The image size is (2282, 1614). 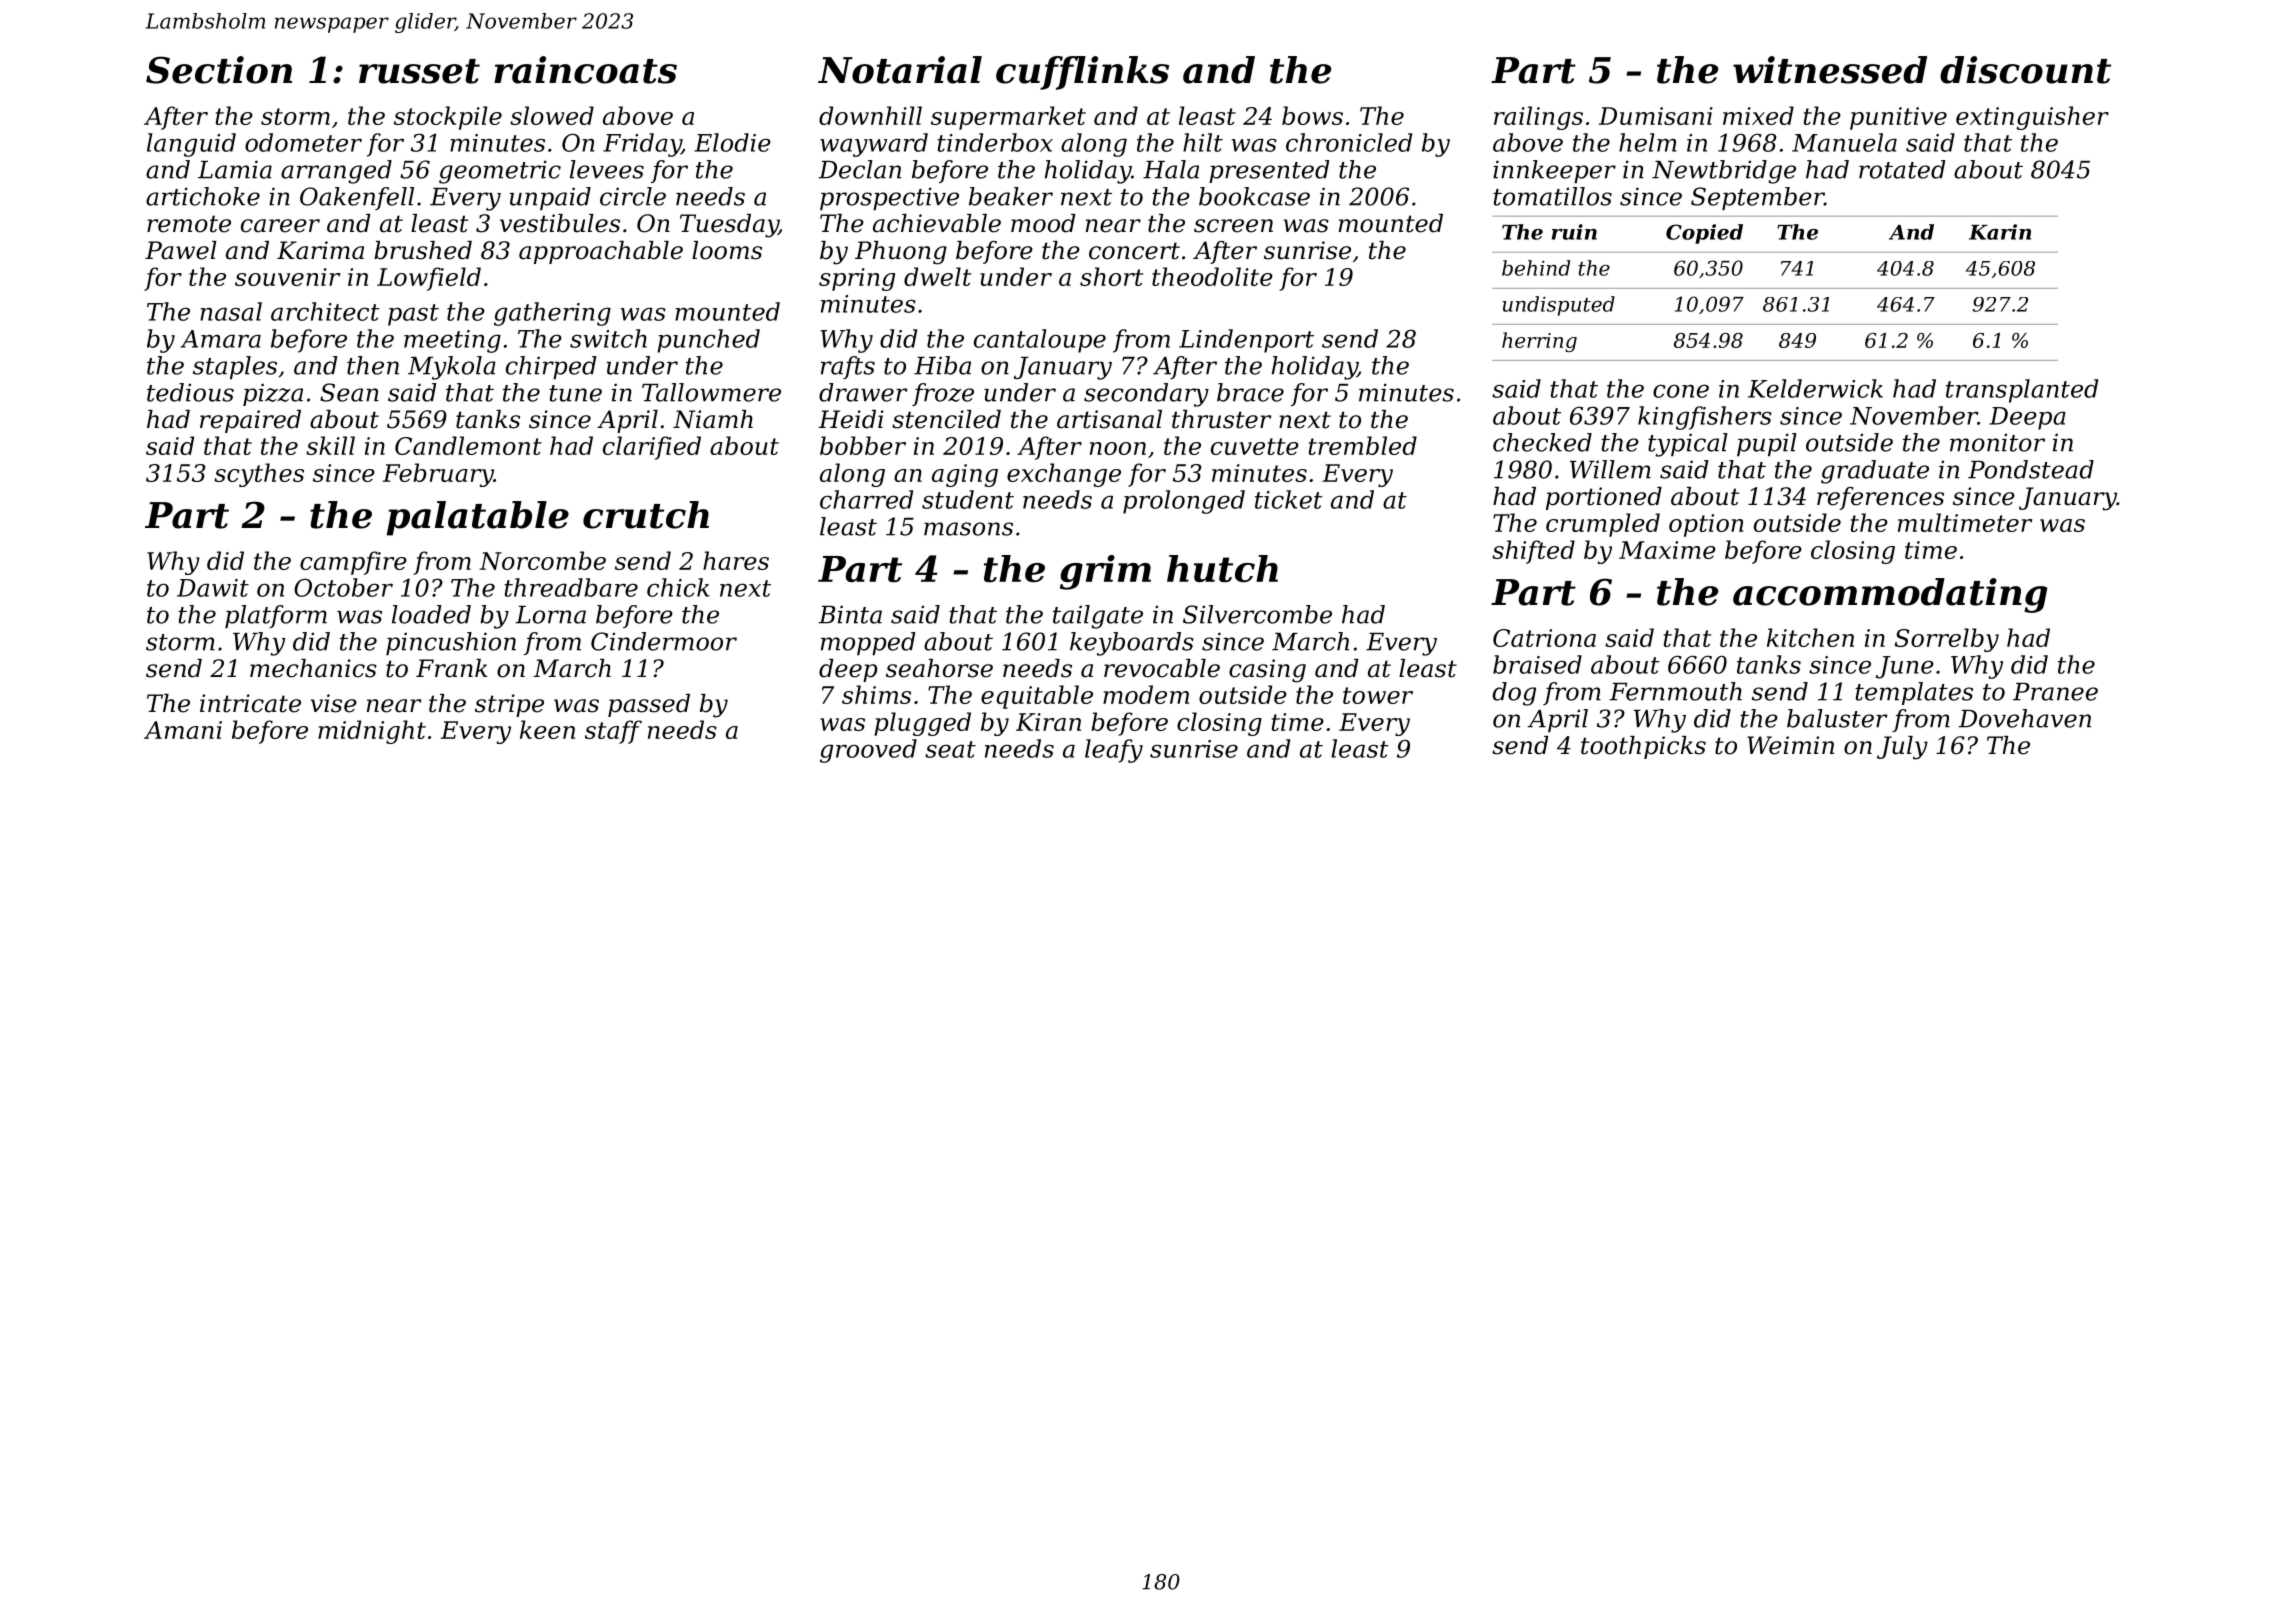 What do you see at coordinates (585, 70) in the document?
I see `raincoats` at bounding box center [585, 70].
